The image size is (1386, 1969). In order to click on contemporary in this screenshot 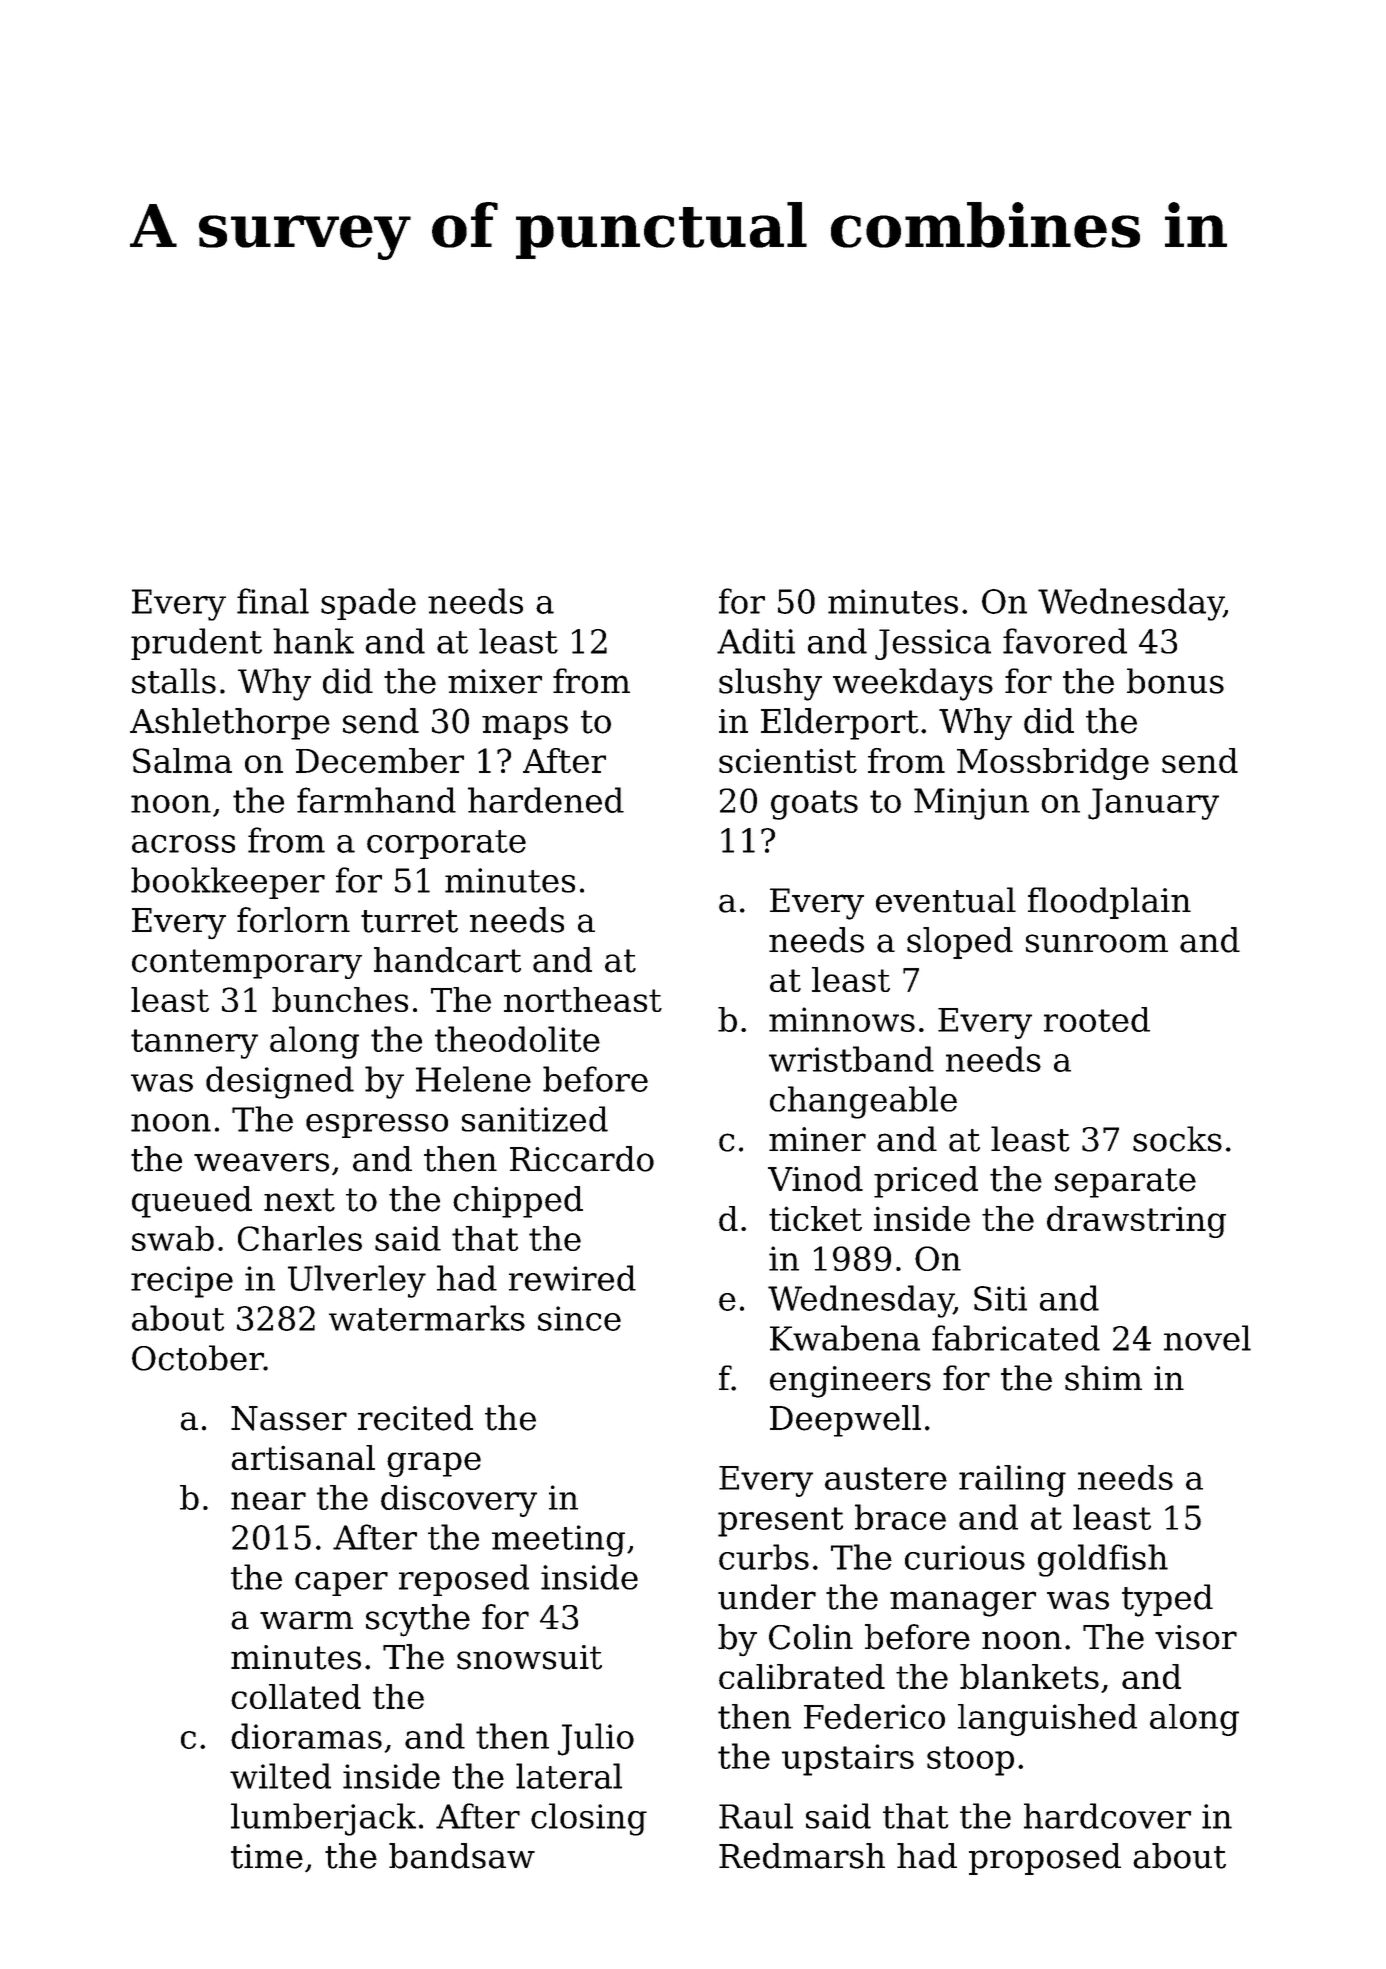, I will do `click(247, 964)`.
